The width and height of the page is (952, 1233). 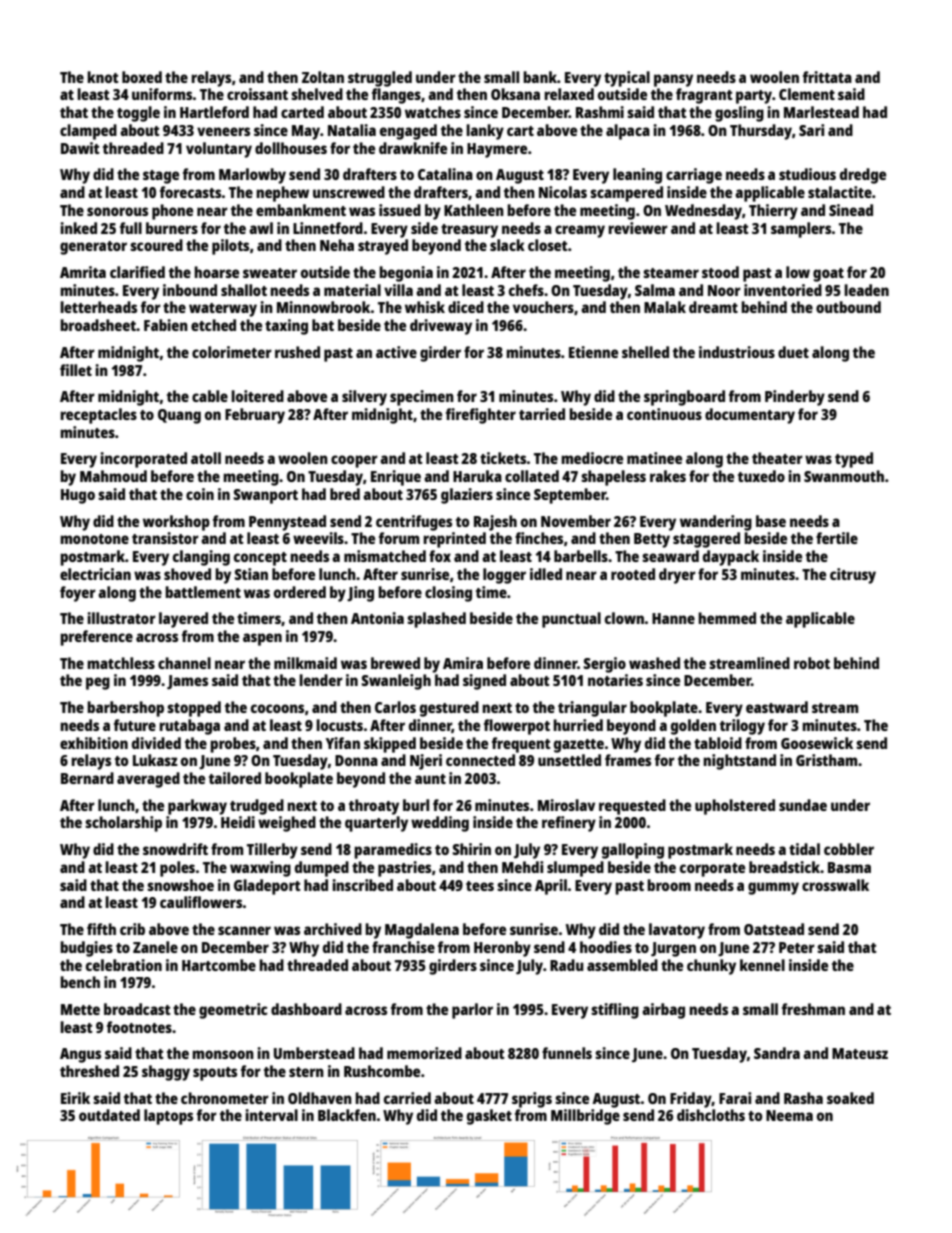 I want to click on chefs, so click(x=526, y=290).
